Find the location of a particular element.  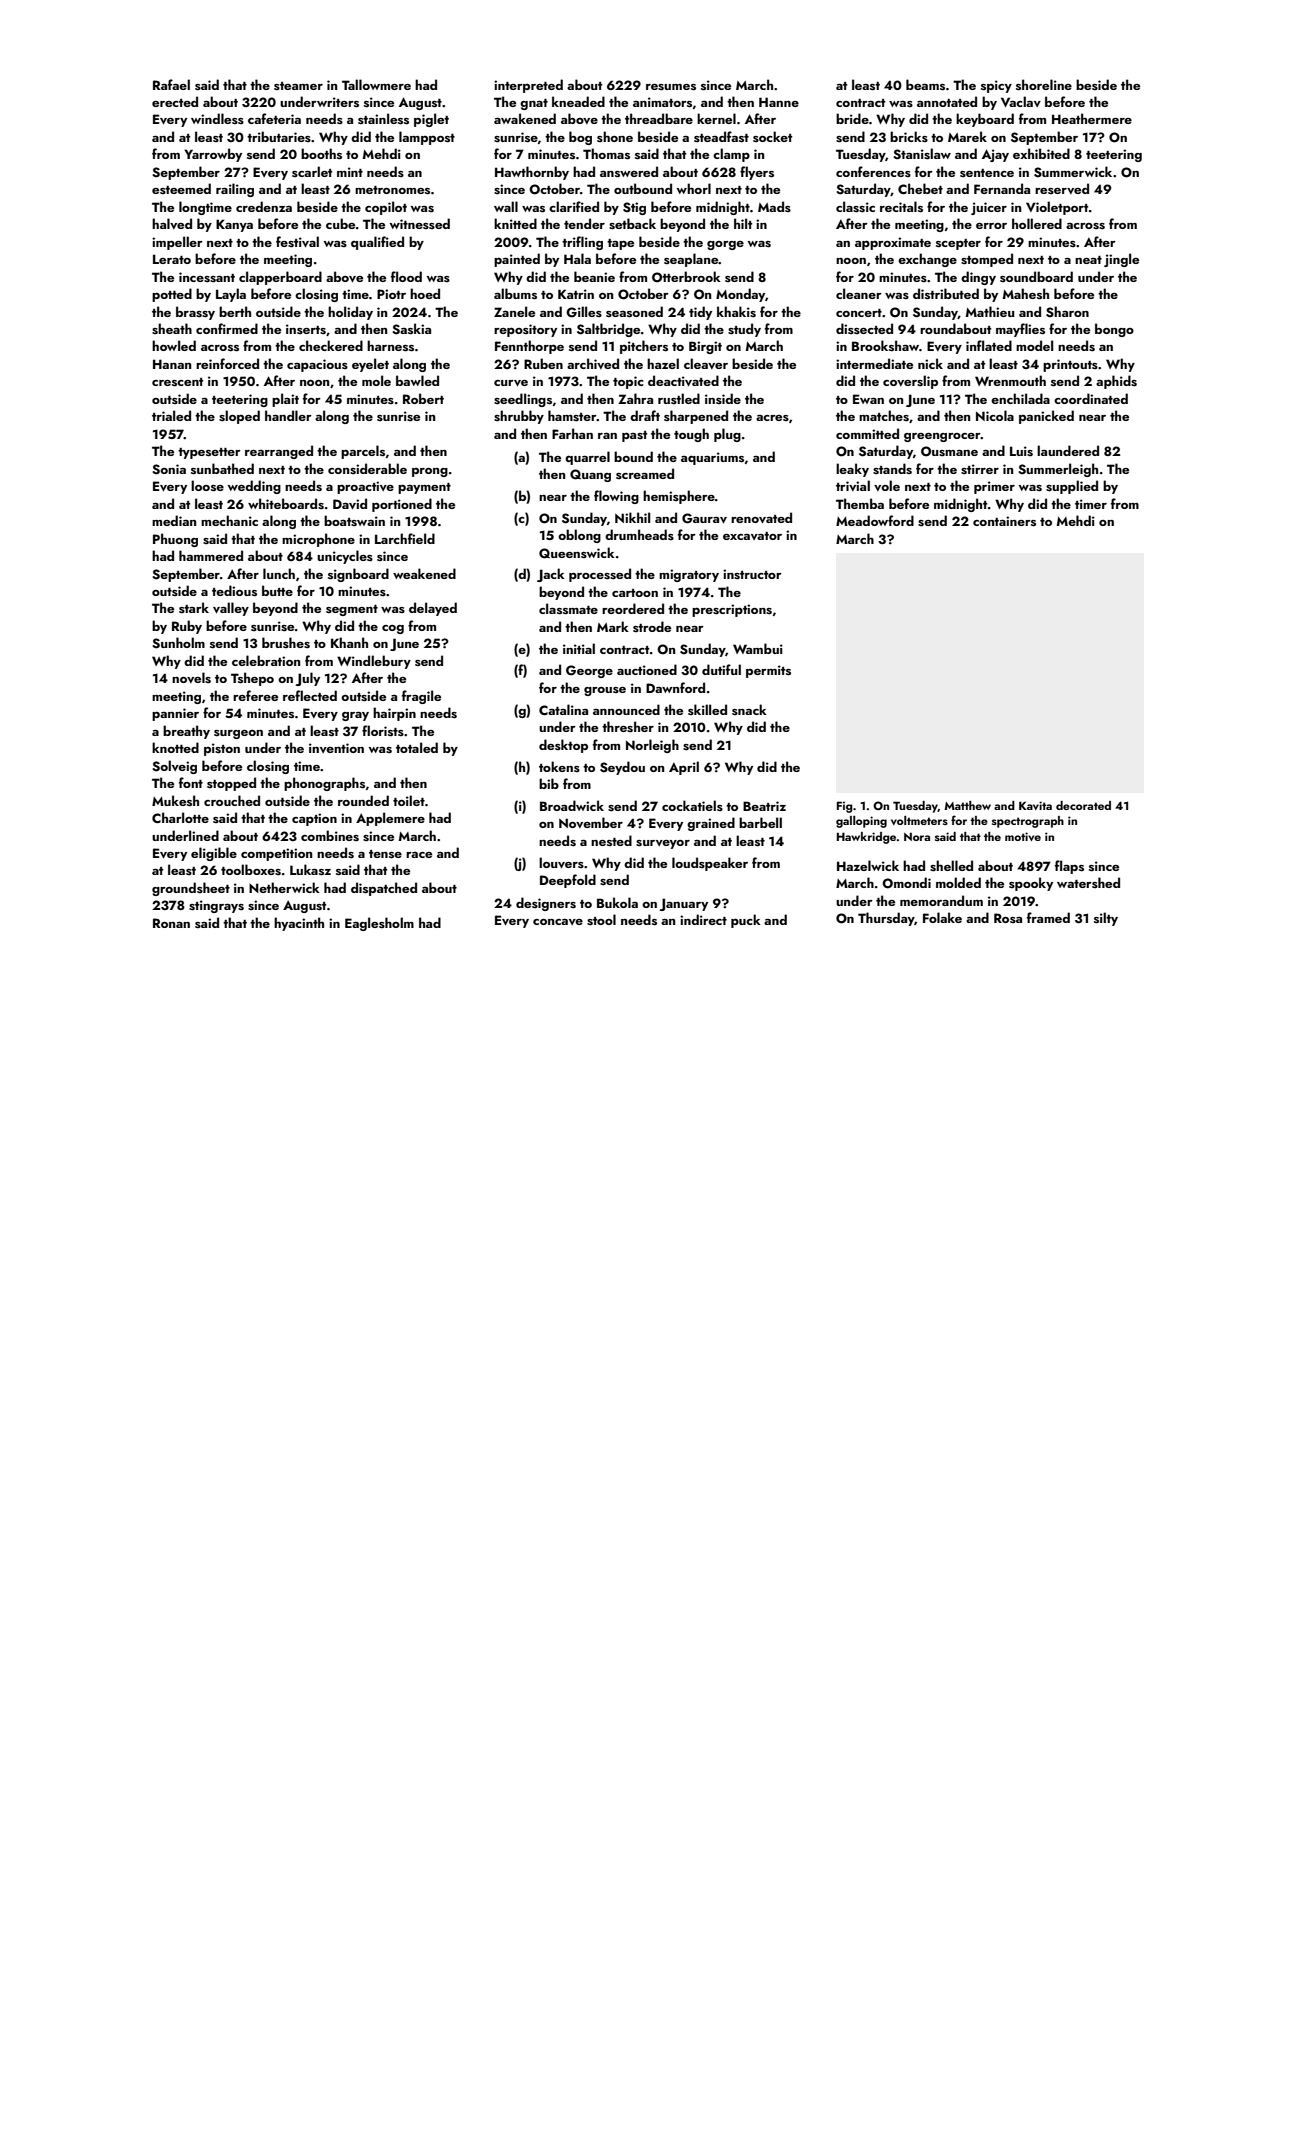

strode is located at coordinates (652, 626).
